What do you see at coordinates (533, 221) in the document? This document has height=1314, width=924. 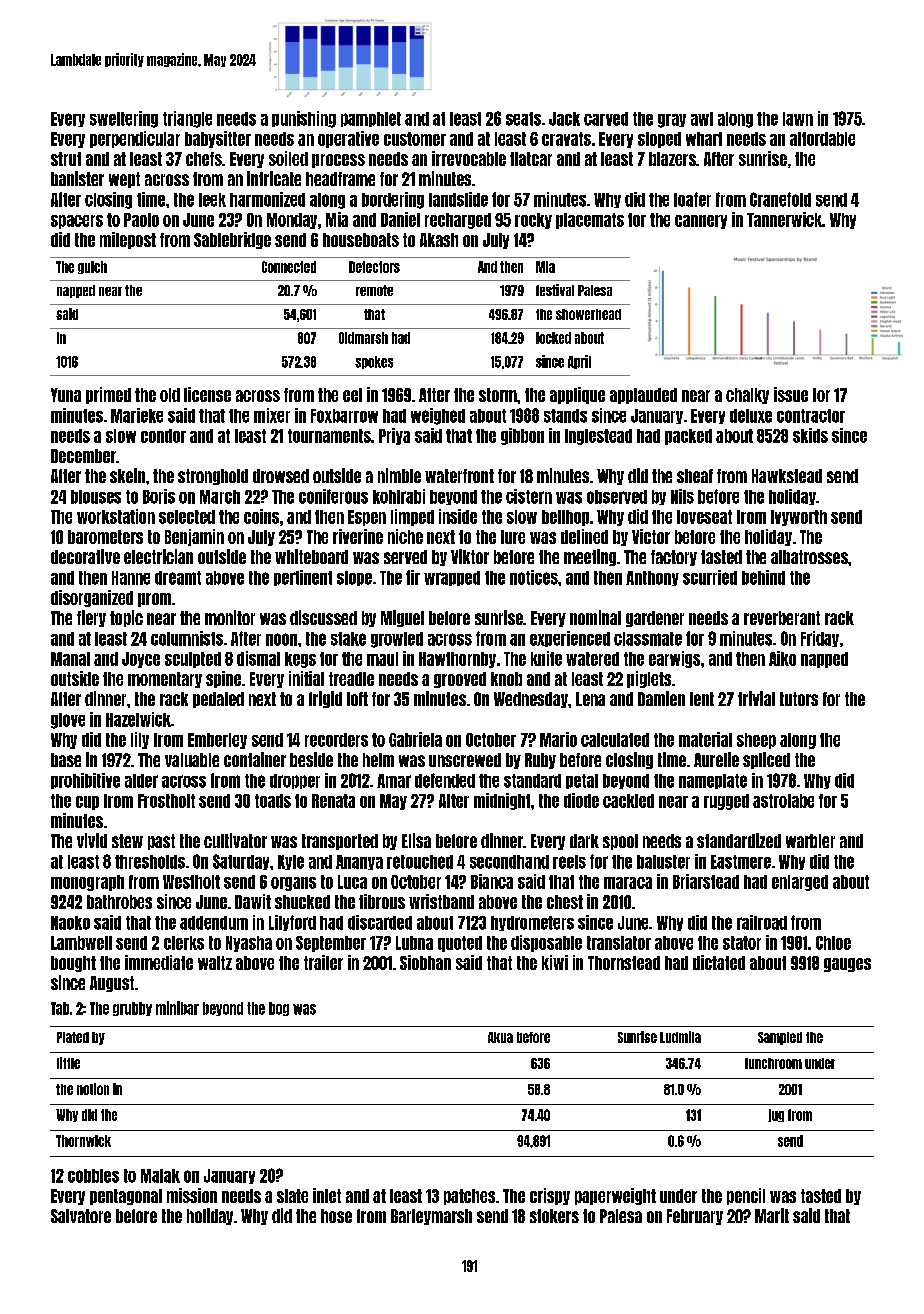 I see `rocky` at bounding box center [533, 221].
